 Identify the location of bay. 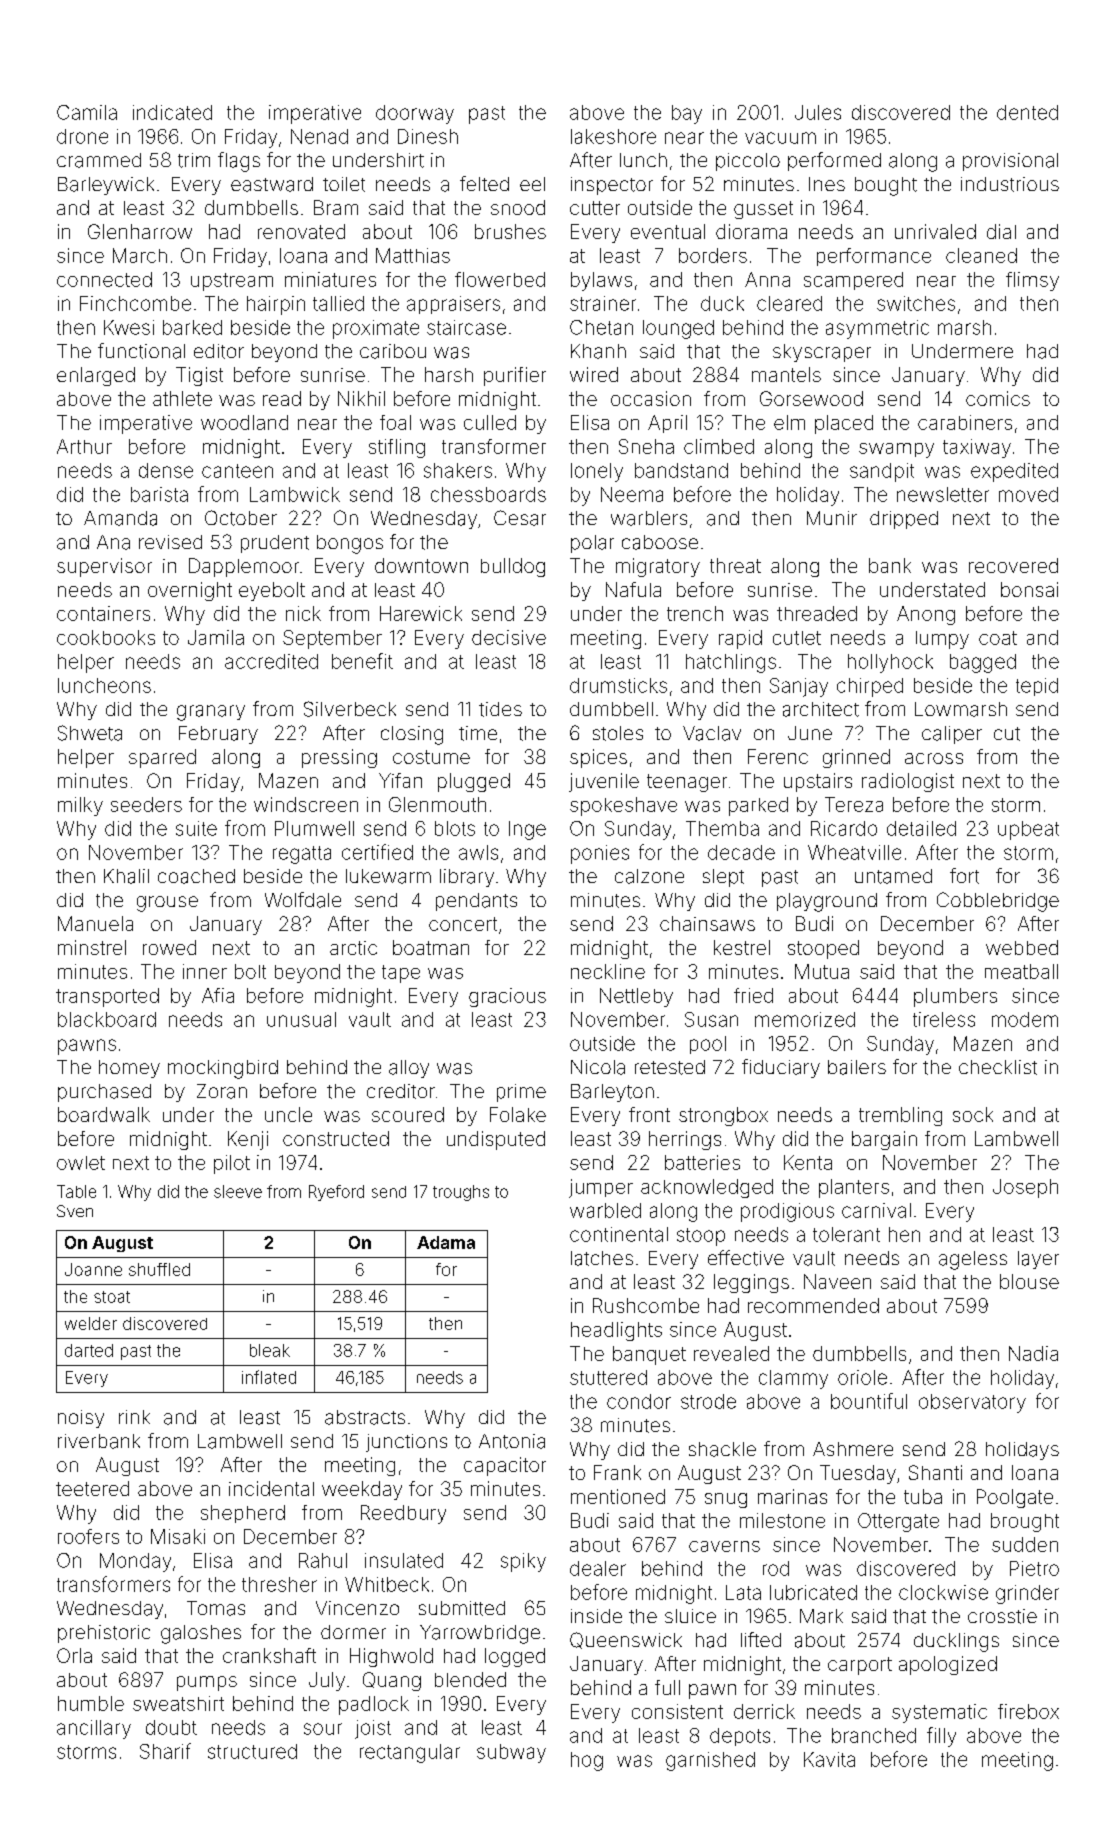
(687, 114).
